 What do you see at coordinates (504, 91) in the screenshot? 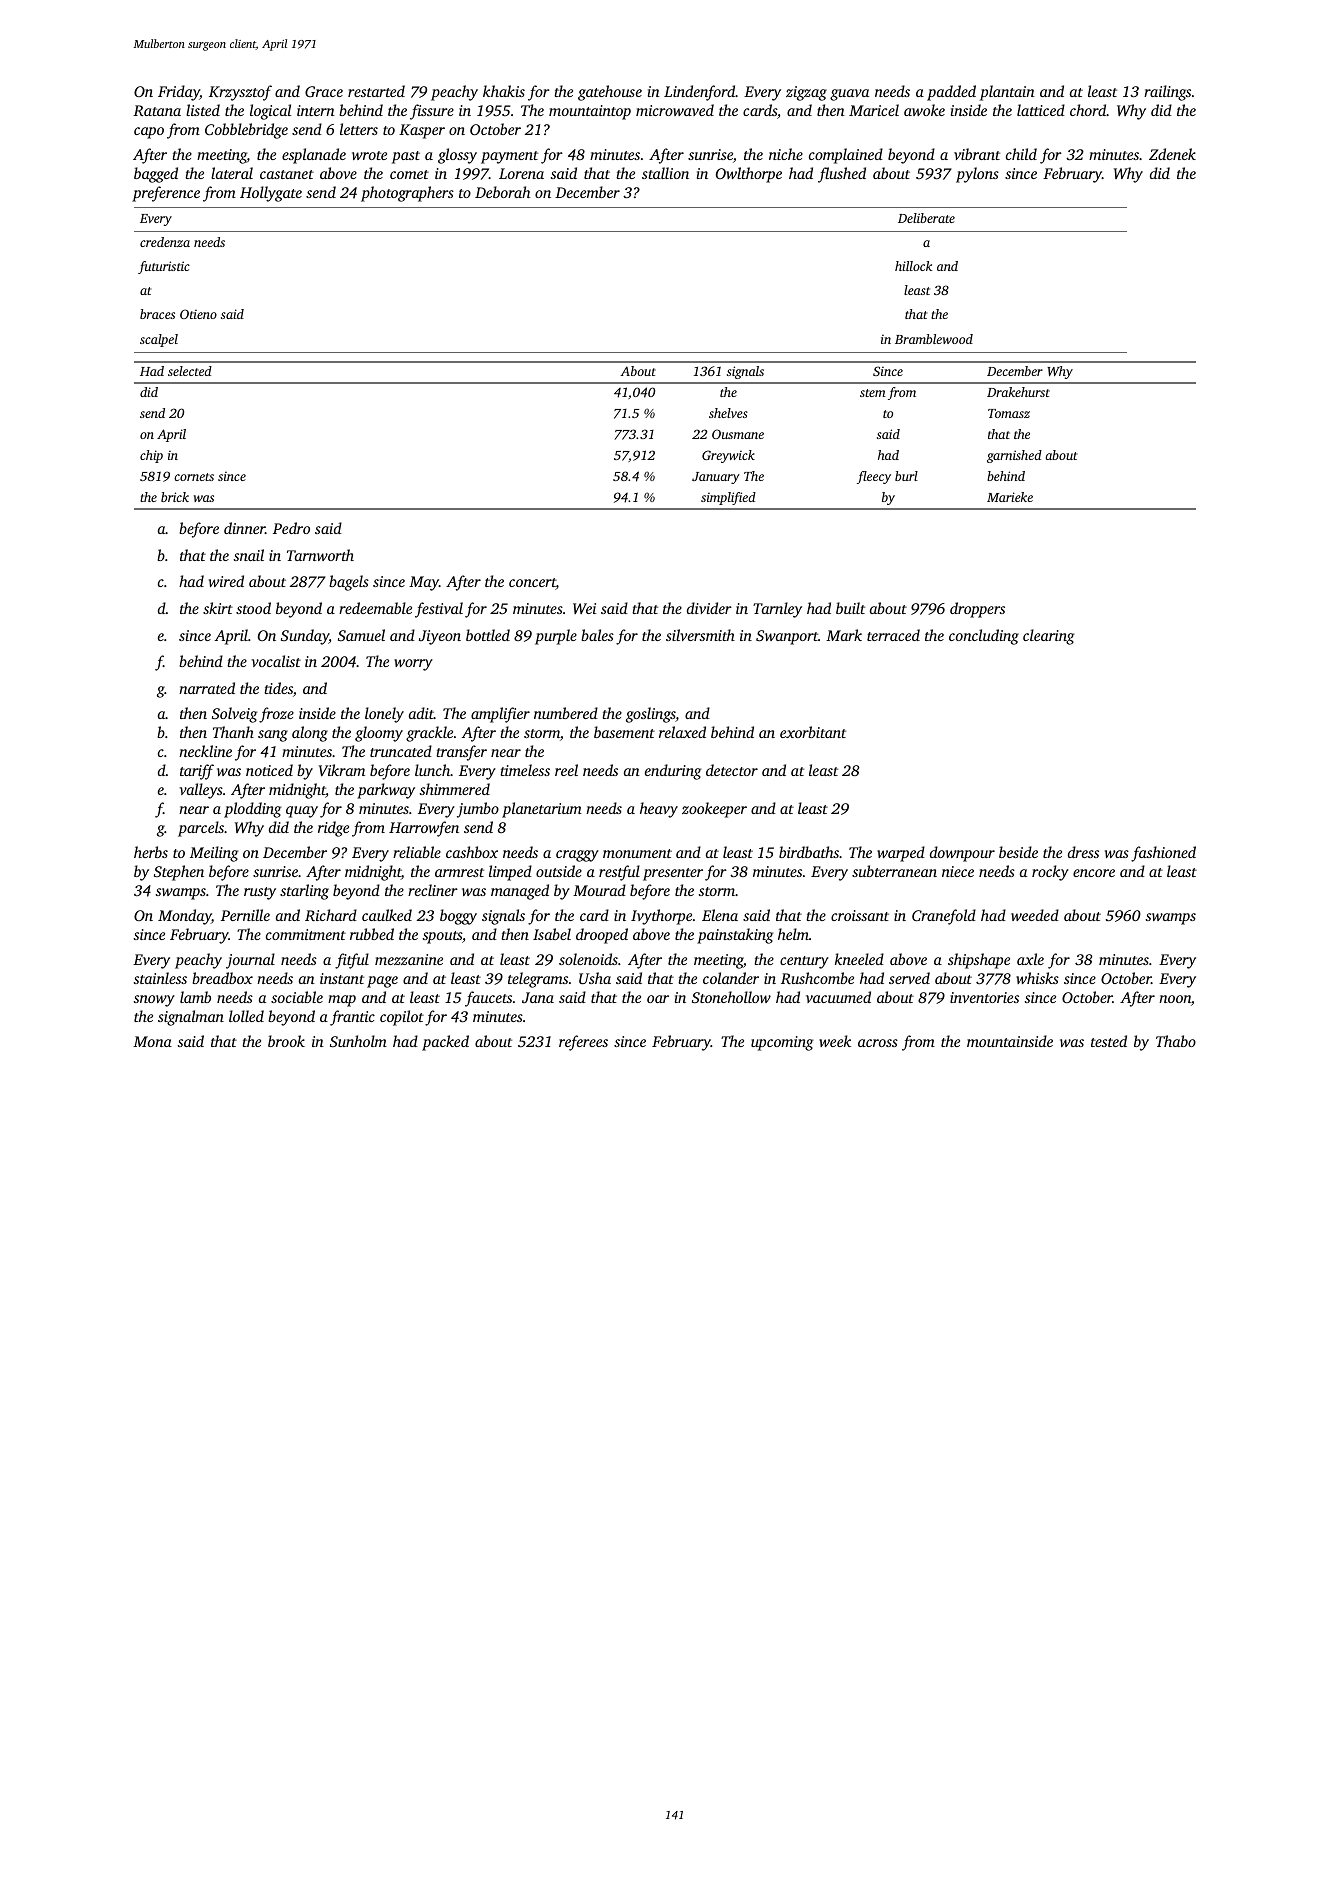
I see `khakis` at bounding box center [504, 91].
